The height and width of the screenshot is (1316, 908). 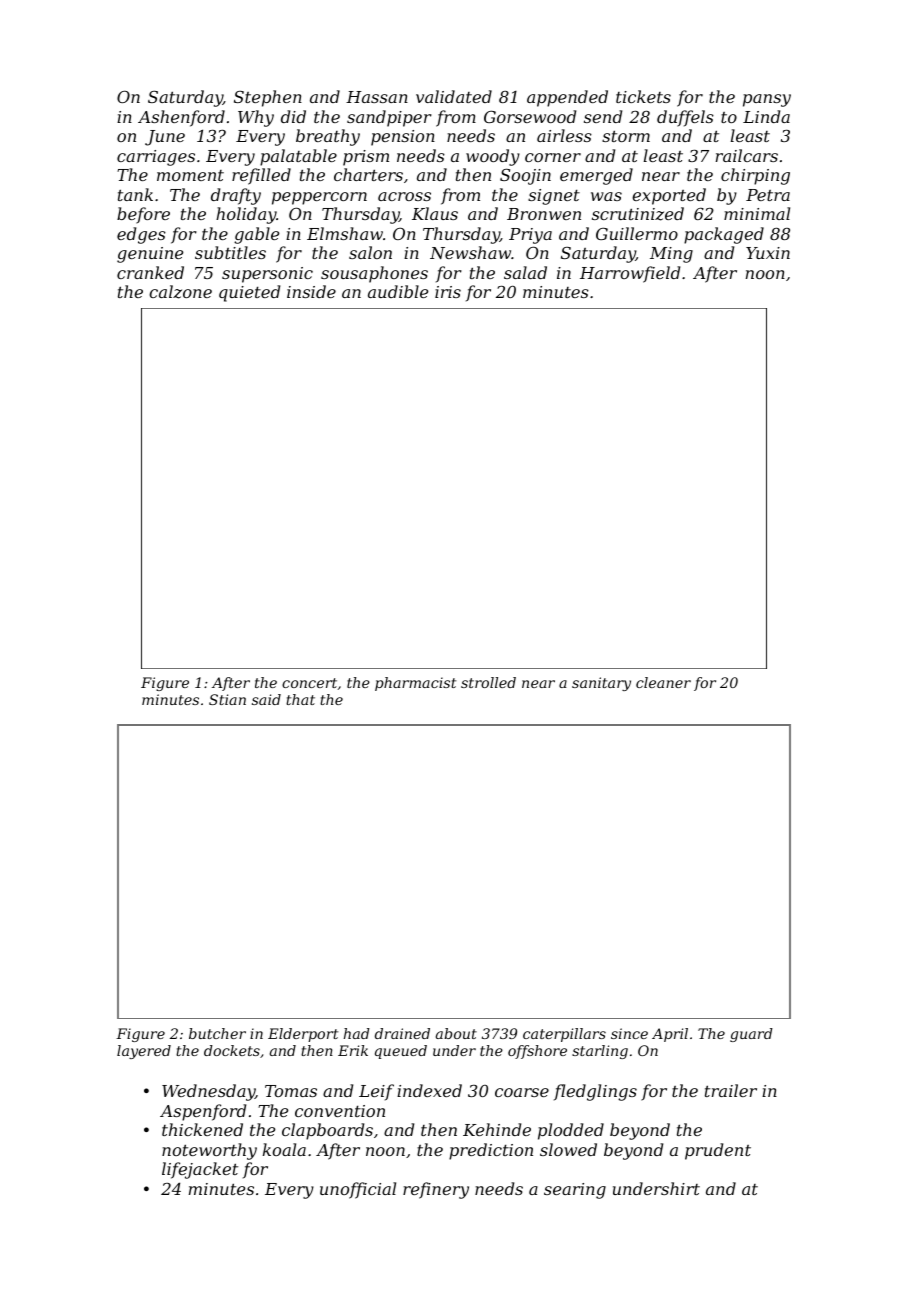 What do you see at coordinates (537, 1052) in the screenshot?
I see `offshore` at bounding box center [537, 1052].
